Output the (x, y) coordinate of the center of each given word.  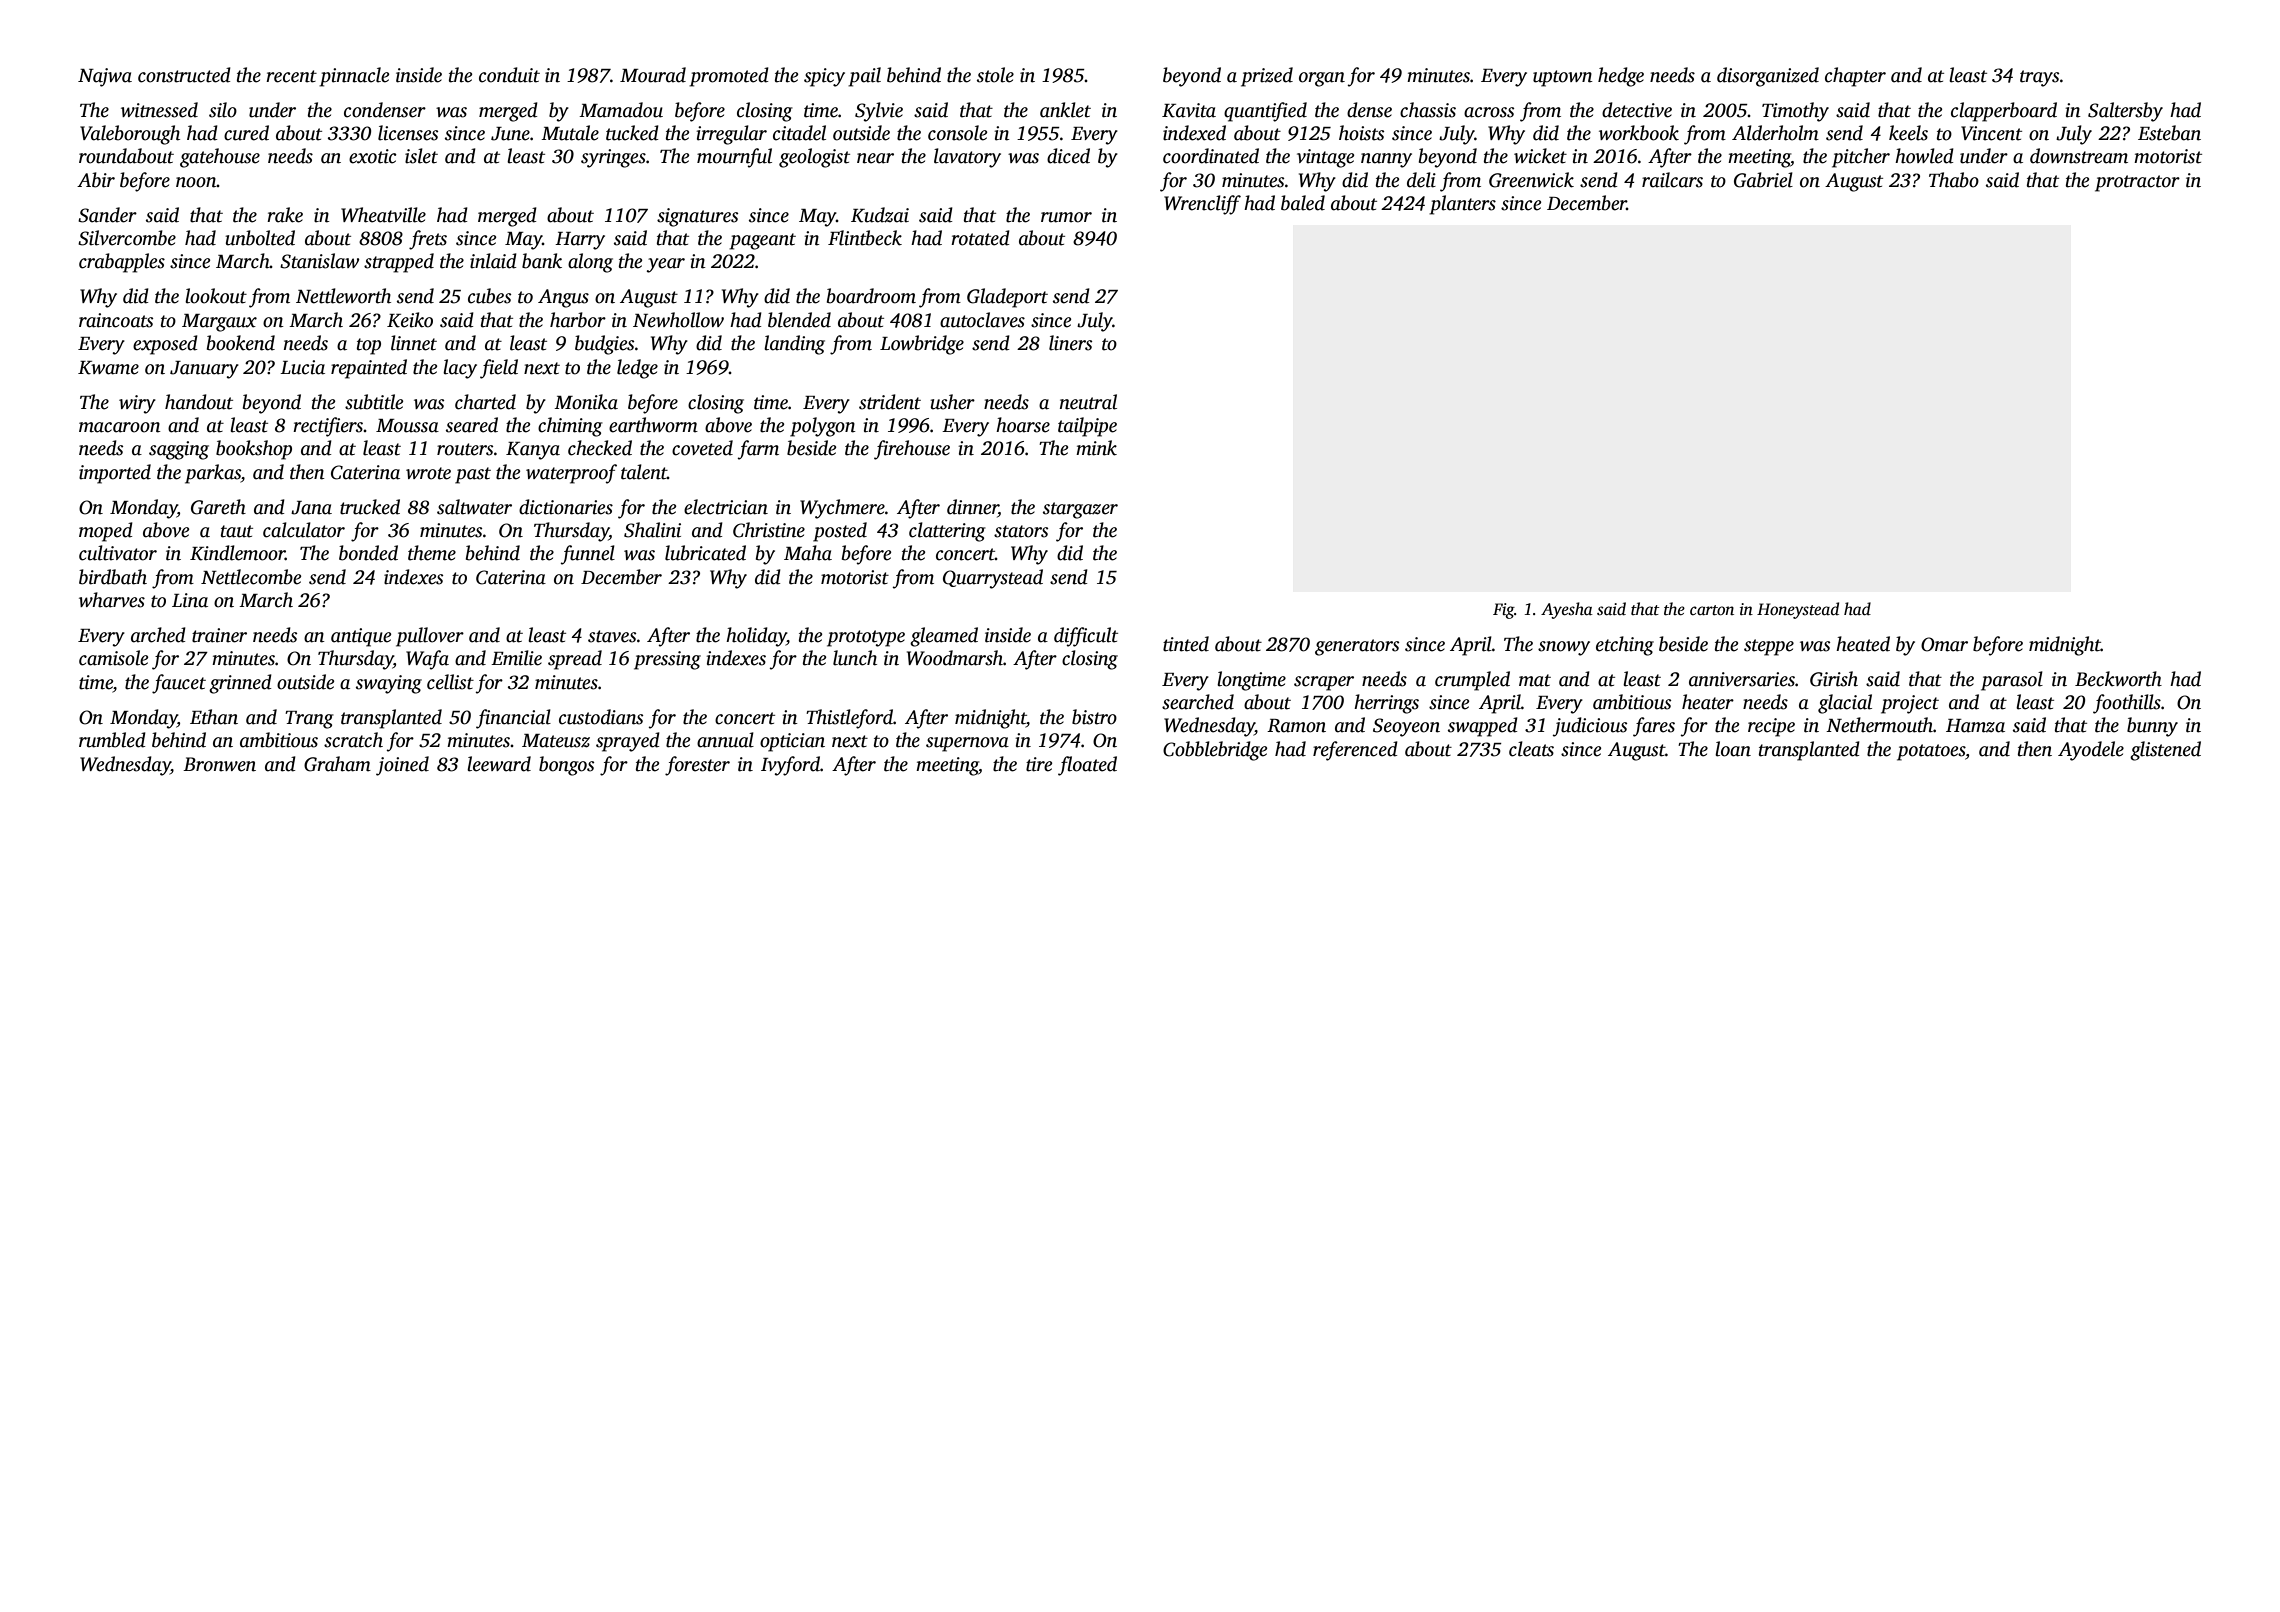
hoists (1361, 133)
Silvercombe (127, 238)
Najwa (105, 77)
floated (1087, 766)
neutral (1088, 402)
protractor (2137, 183)
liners (1070, 343)
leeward (499, 764)
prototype (866, 638)
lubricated (705, 553)
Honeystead (1798, 610)
